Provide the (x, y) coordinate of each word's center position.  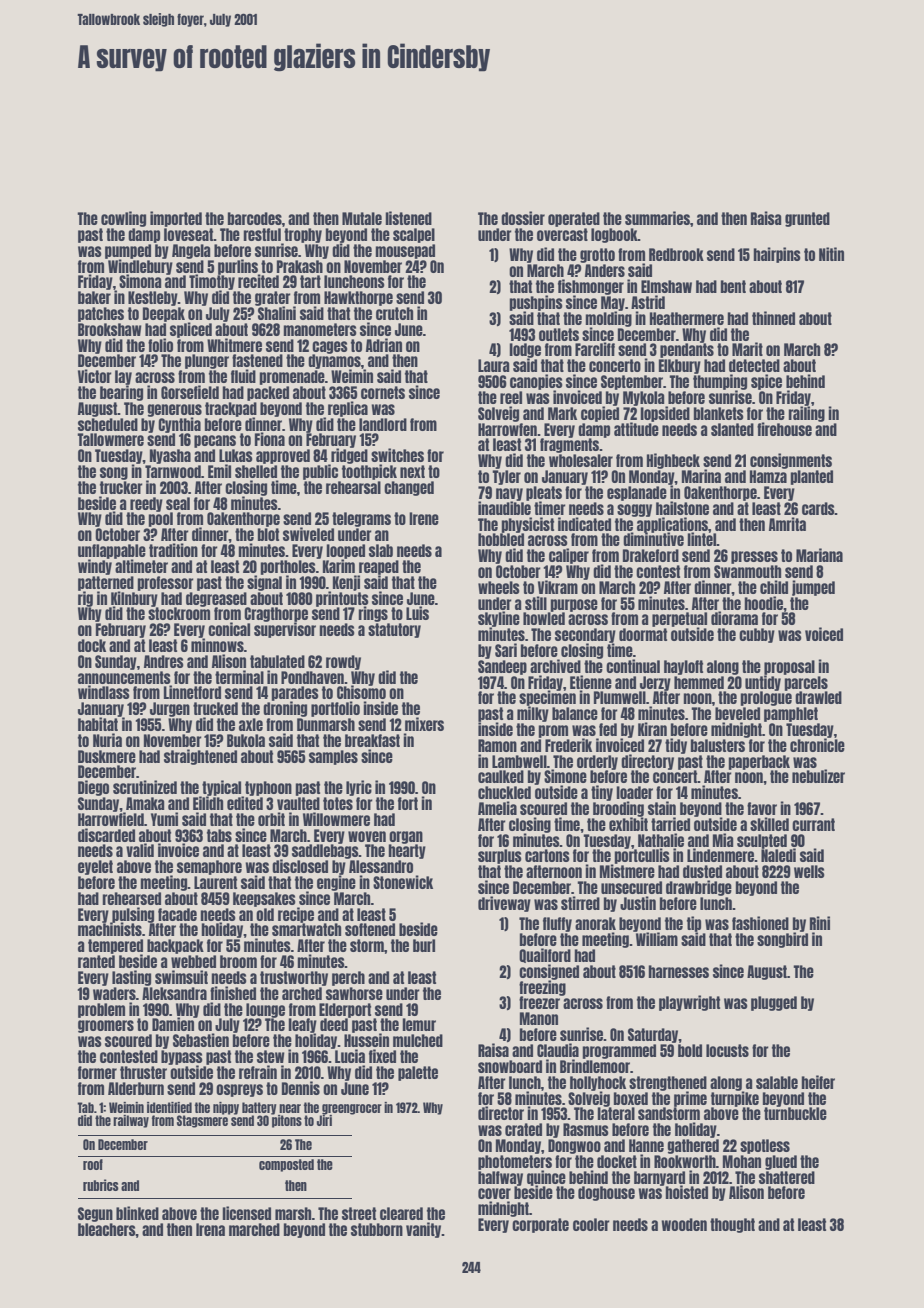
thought (732, 1225)
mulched (418, 1040)
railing (806, 414)
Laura (494, 365)
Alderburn (136, 1088)
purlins (239, 267)
